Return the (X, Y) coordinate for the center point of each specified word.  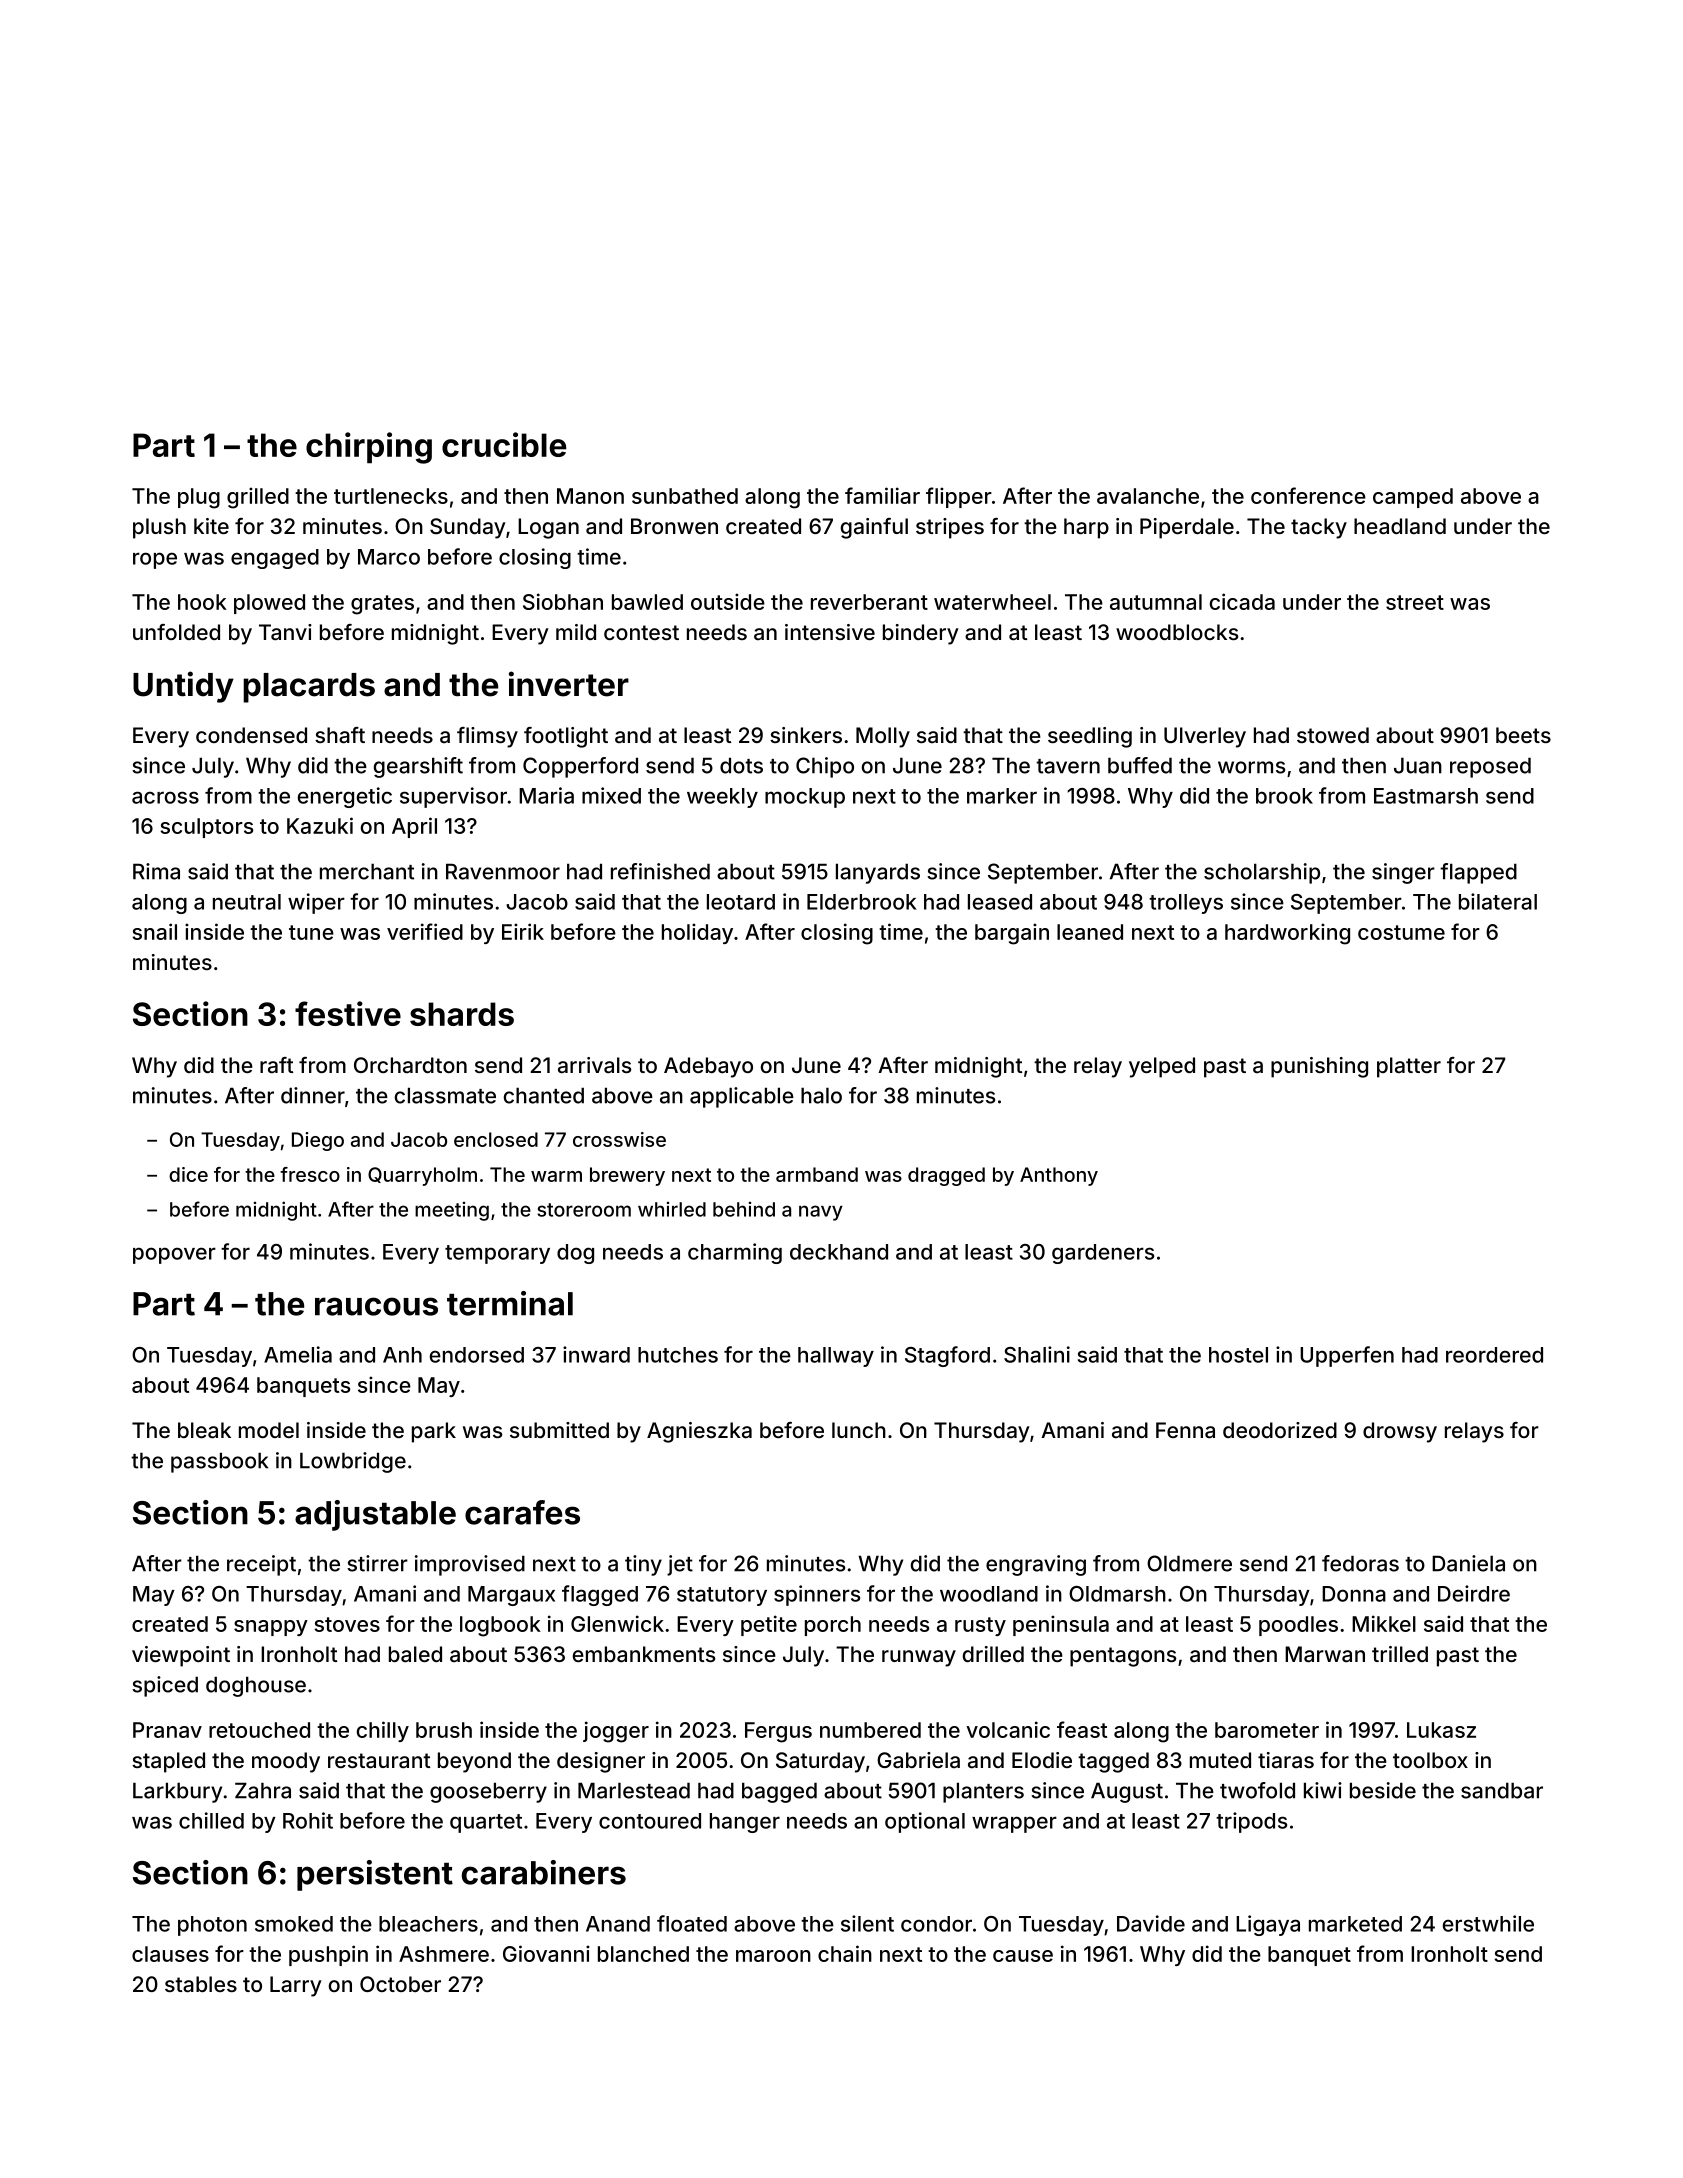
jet (680, 1565)
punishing (1319, 1067)
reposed (1490, 767)
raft (276, 1065)
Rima (156, 871)
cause (1023, 1956)
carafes (522, 1512)
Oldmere (1189, 1563)
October (400, 1984)
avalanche (1148, 496)
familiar (882, 495)
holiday (697, 933)
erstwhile (1488, 1923)
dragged (946, 1176)
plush (159, 528)
